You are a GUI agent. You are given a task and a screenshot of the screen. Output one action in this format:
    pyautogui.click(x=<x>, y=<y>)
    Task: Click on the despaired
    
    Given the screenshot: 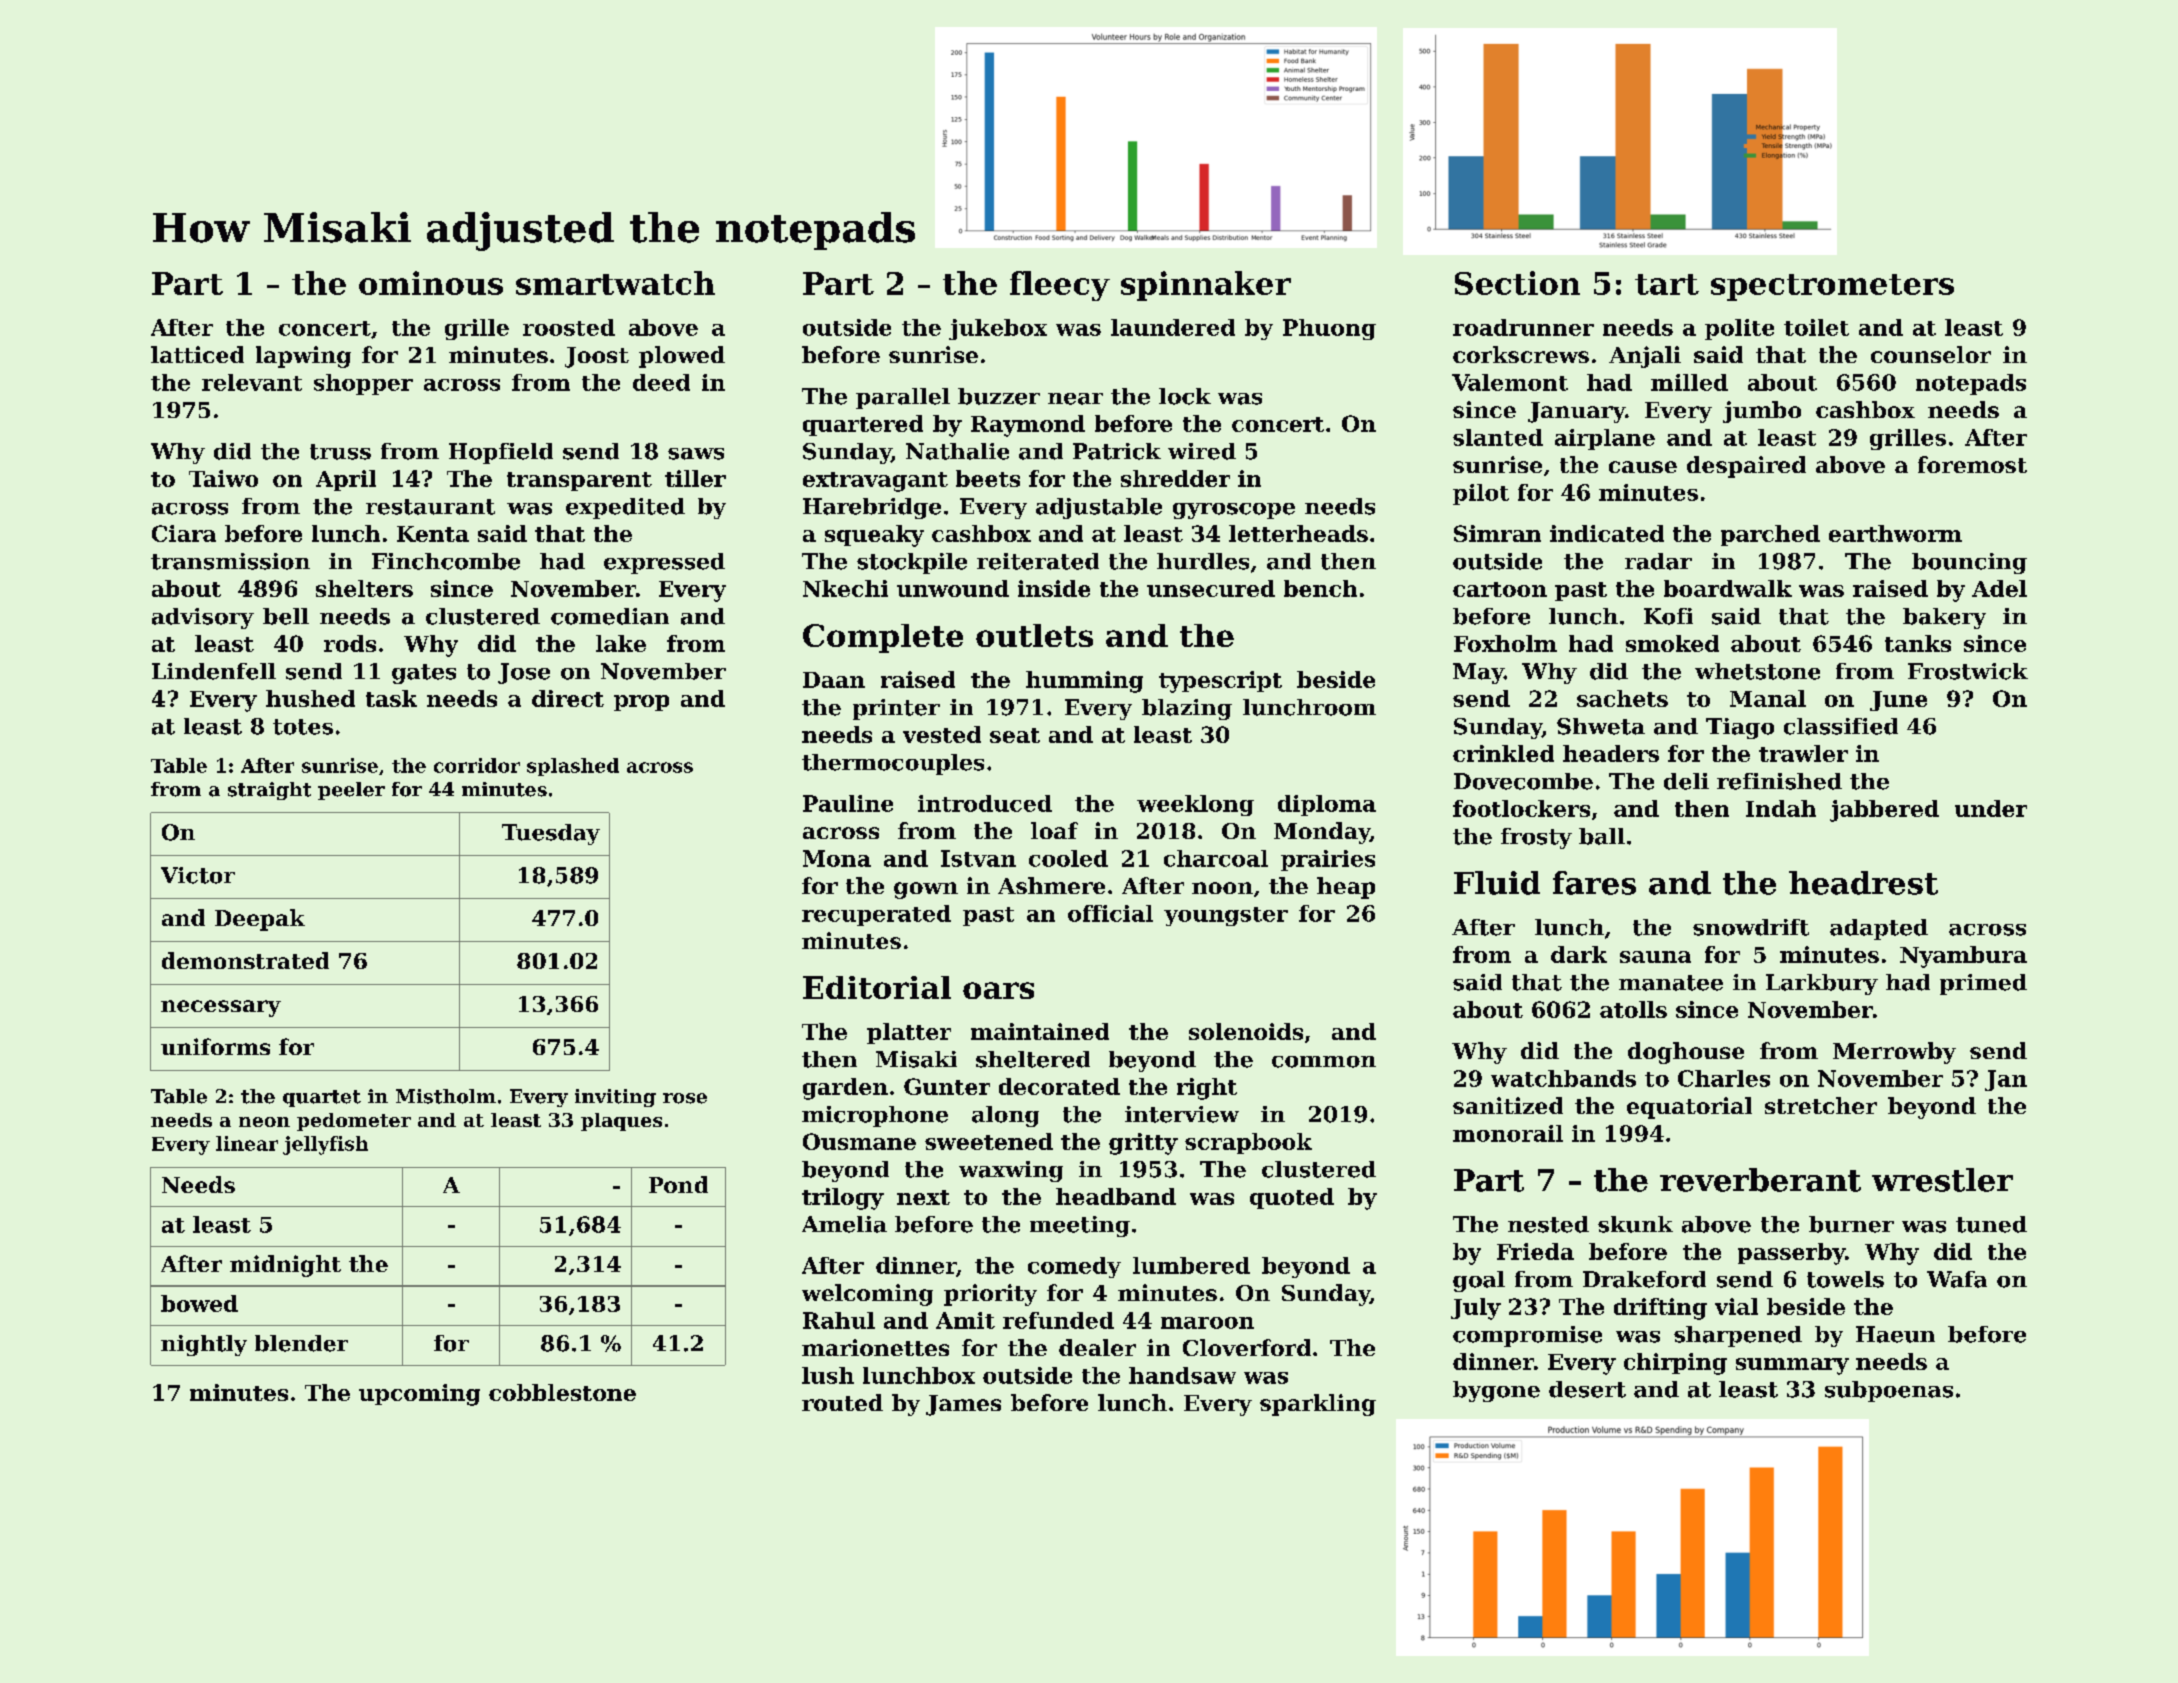 What is the action you would take?
    pyautogui.click(x=1746, y=467)
